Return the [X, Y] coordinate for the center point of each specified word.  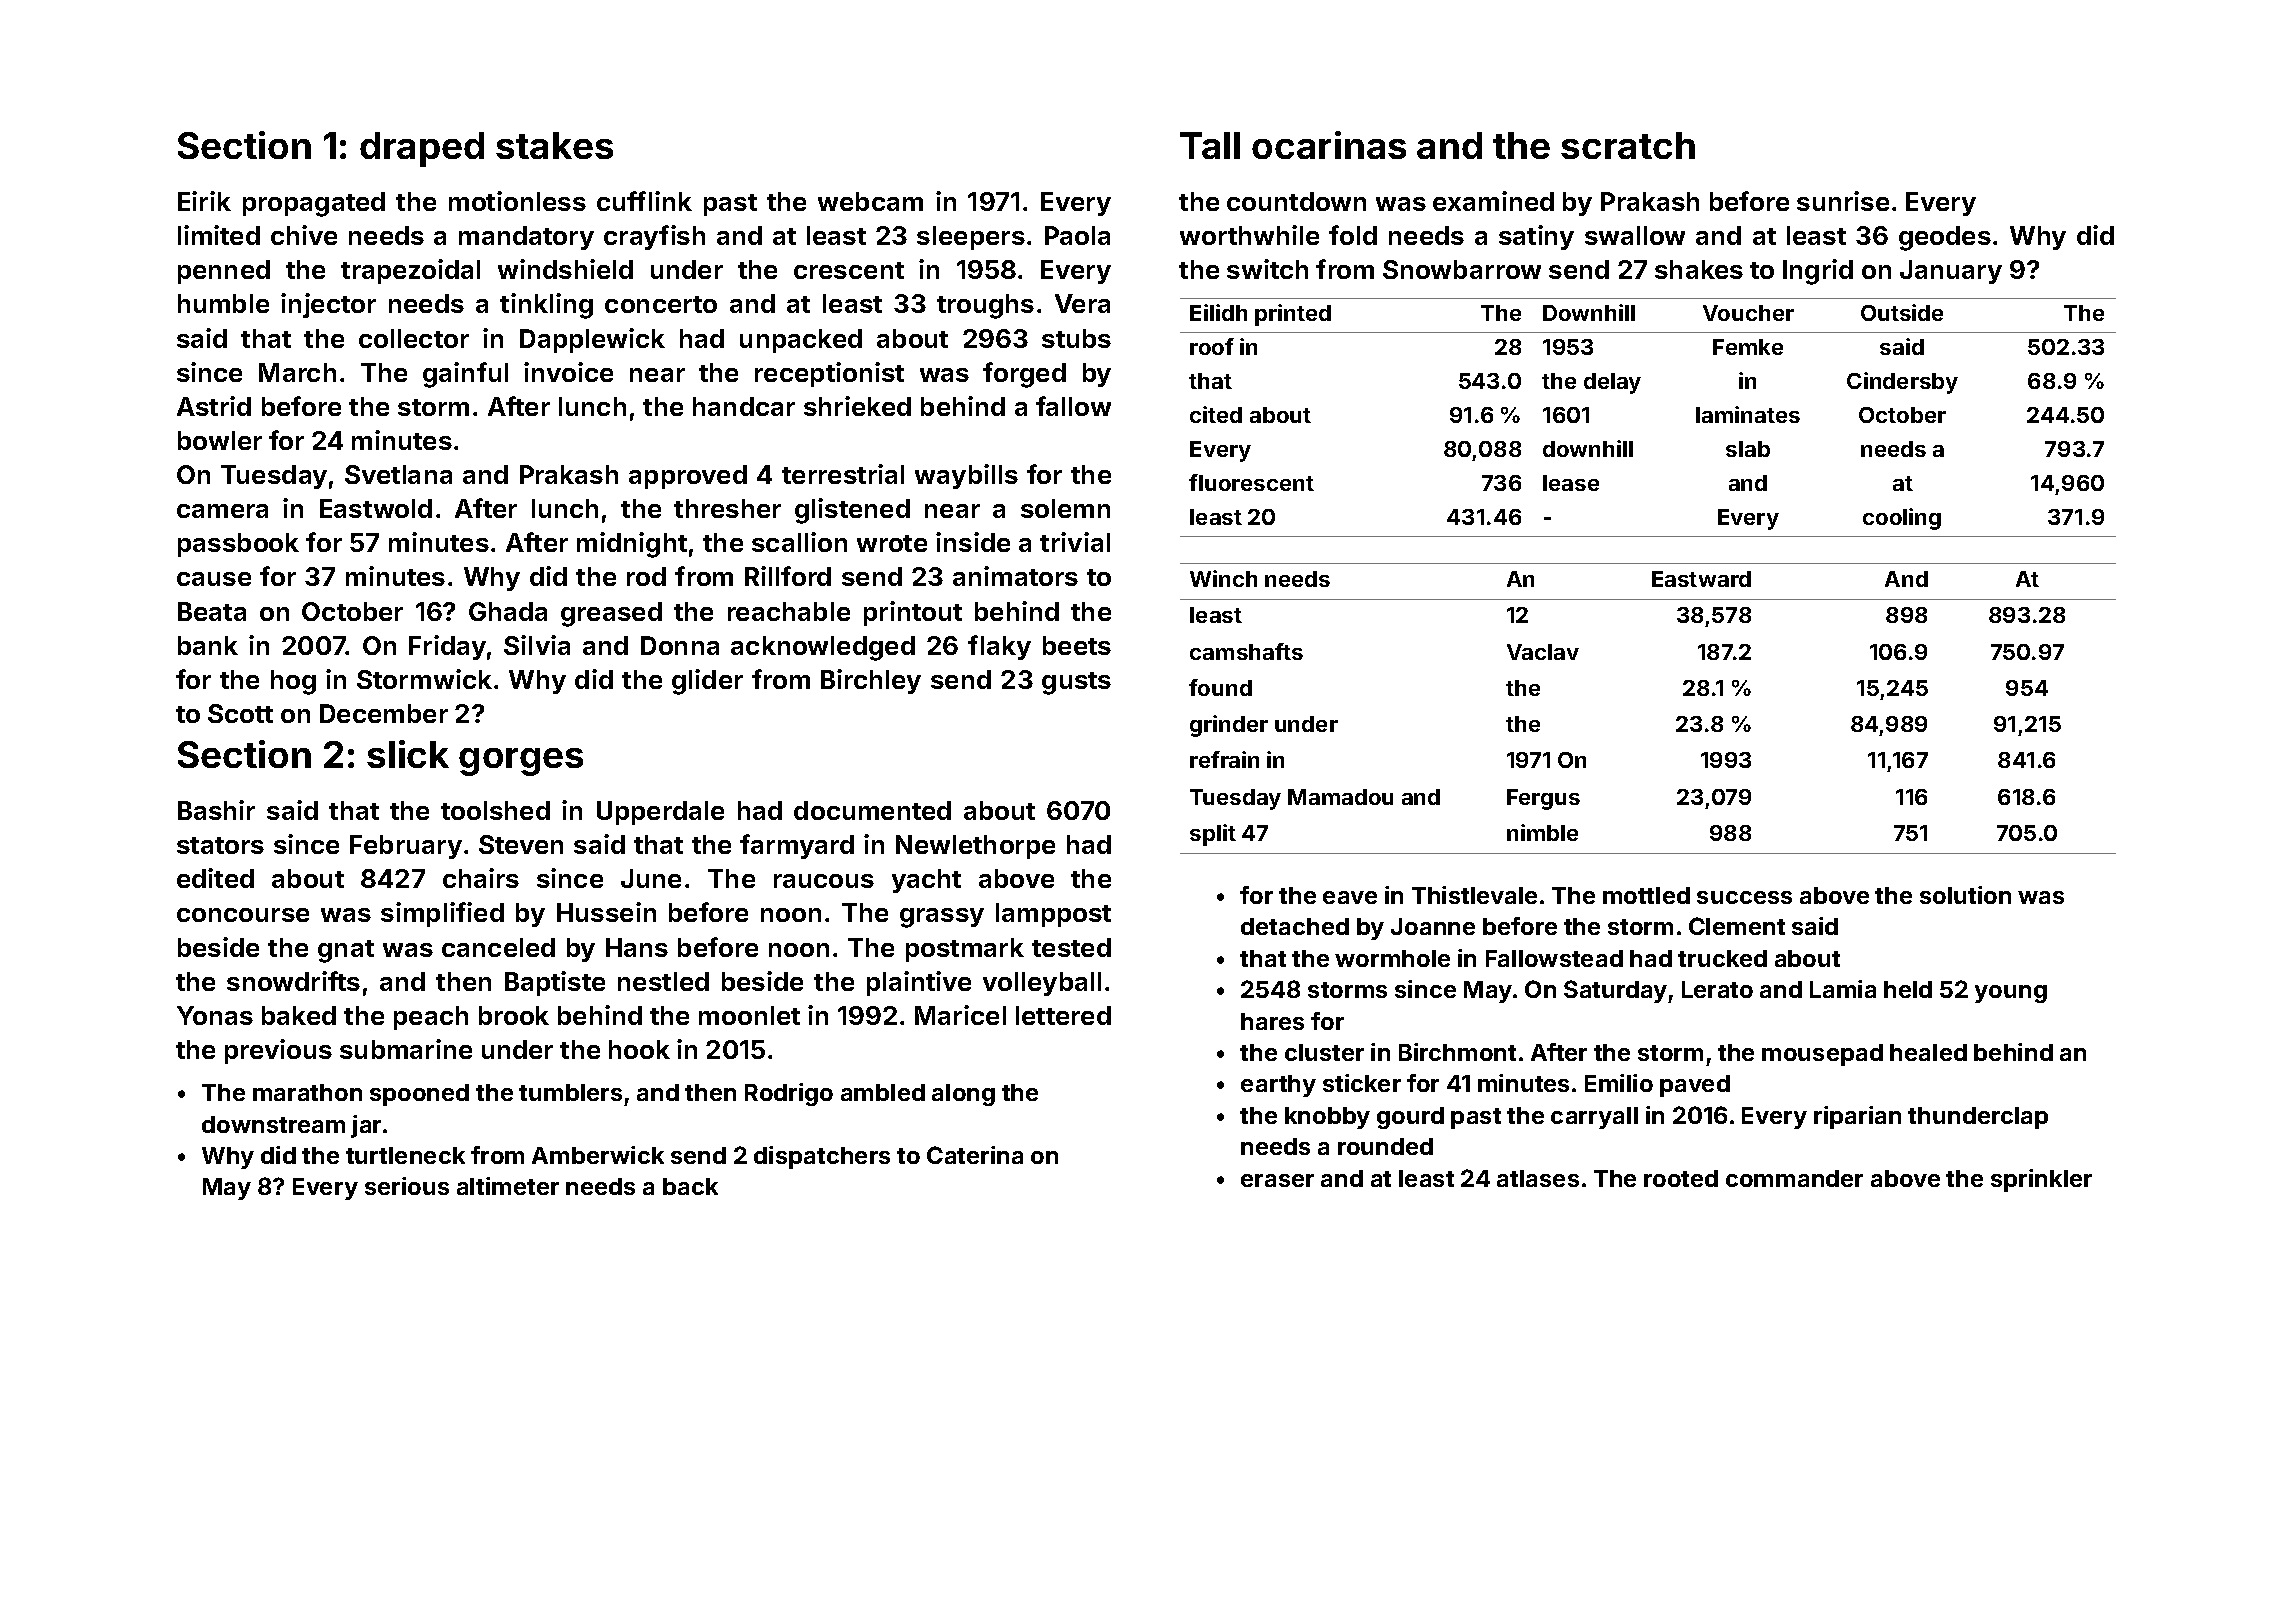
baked [299, 1015]
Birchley [871, 681]
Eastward [1701, 579]
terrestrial [843, 474]
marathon [307, 1092]
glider [707, 682]
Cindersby [1902, 383]
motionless [517, 201]
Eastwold [376, 508]
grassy [942, 918]
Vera [1082, 303]
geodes [1945, 238]
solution [1965, 895]
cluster [1324, 1052]
